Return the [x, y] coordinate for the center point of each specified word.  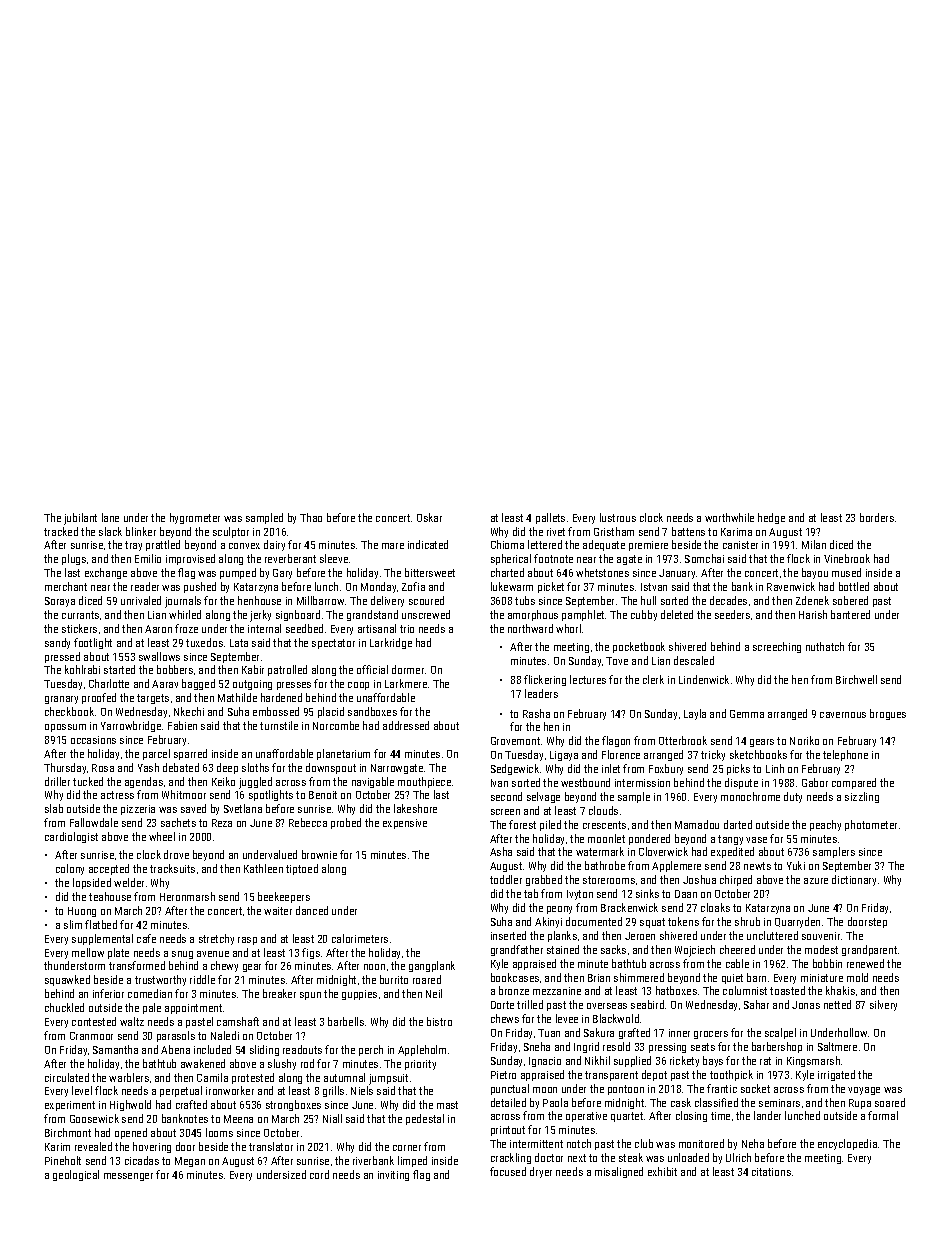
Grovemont [515, 741]
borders [877, 517]
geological [76, 1175]
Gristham [614, 531]
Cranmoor [91, 1036]
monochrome [750, 796]
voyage [864, 1091]
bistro [439, 1021]
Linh [775, 768]
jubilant [80, 519]
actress [117, 795]
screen [505, 812]
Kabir [253, 669]
